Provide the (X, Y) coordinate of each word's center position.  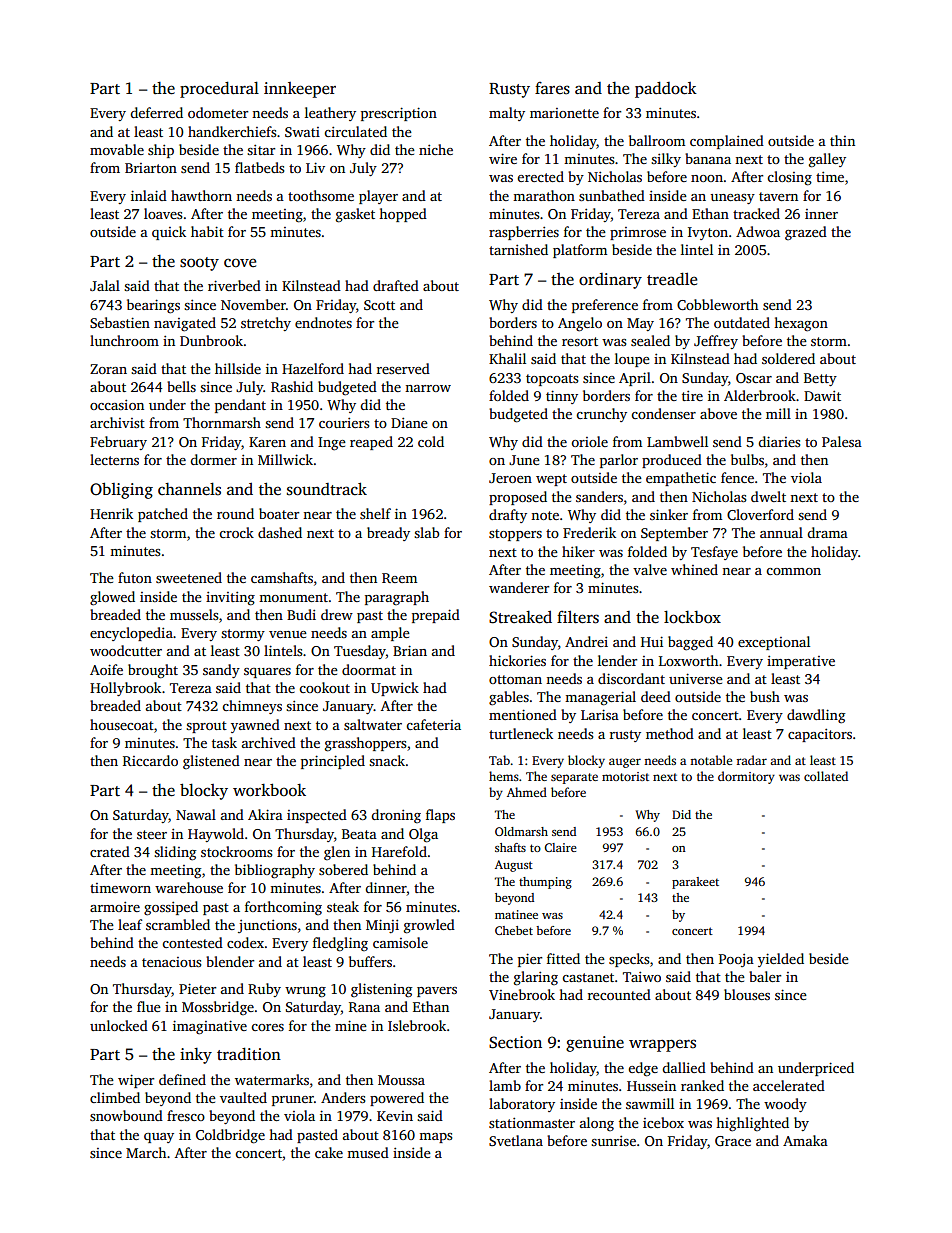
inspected (317, 816)
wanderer (519, 587)
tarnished (518, 249)
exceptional (774, 643)
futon (135, 577)
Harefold (399, 851)
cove (240, 262)
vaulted (243, 1097)
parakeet (695, 883)
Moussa (401, 1080)
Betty (820, 379)
